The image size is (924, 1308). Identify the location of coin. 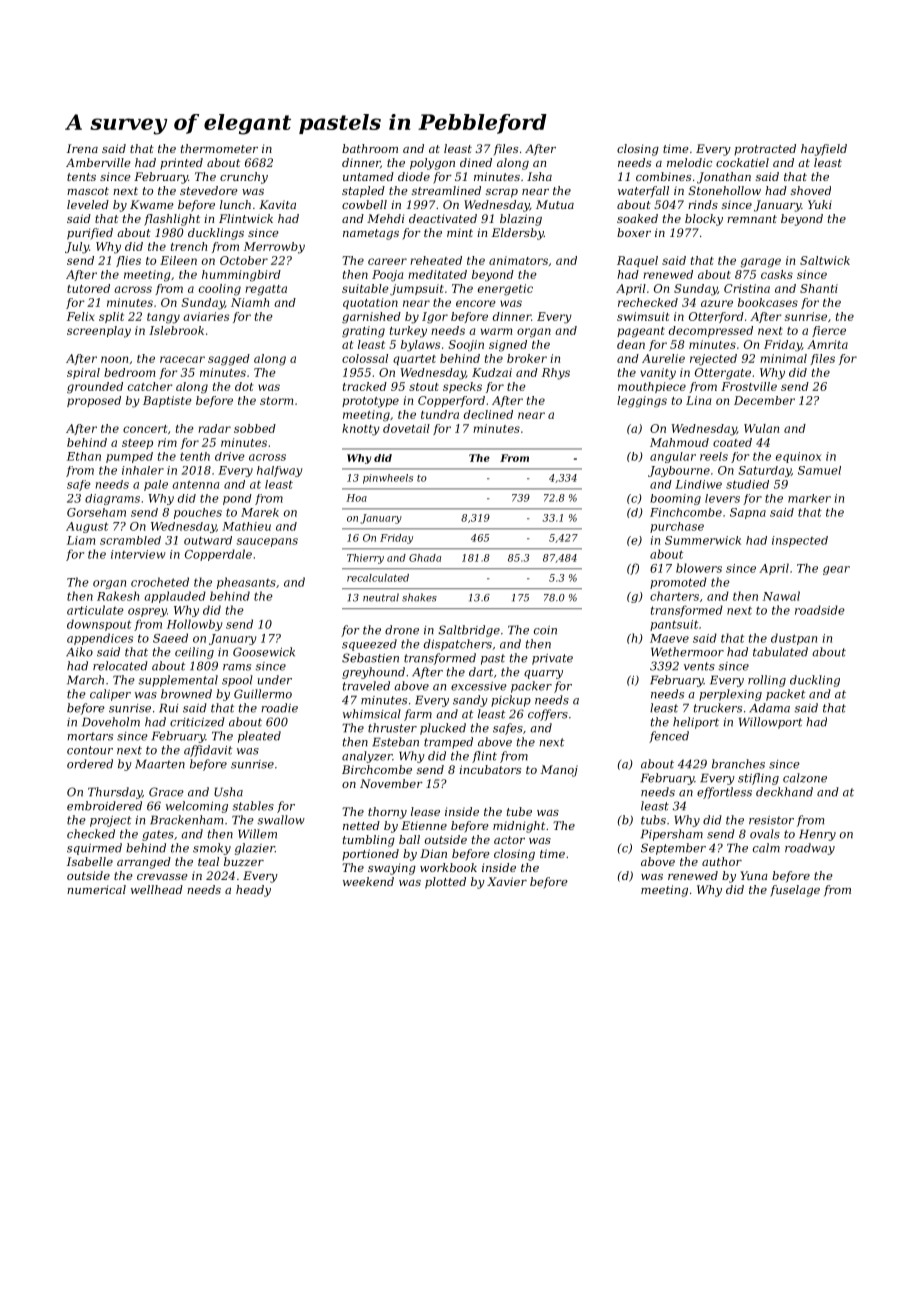
(545, 630).
